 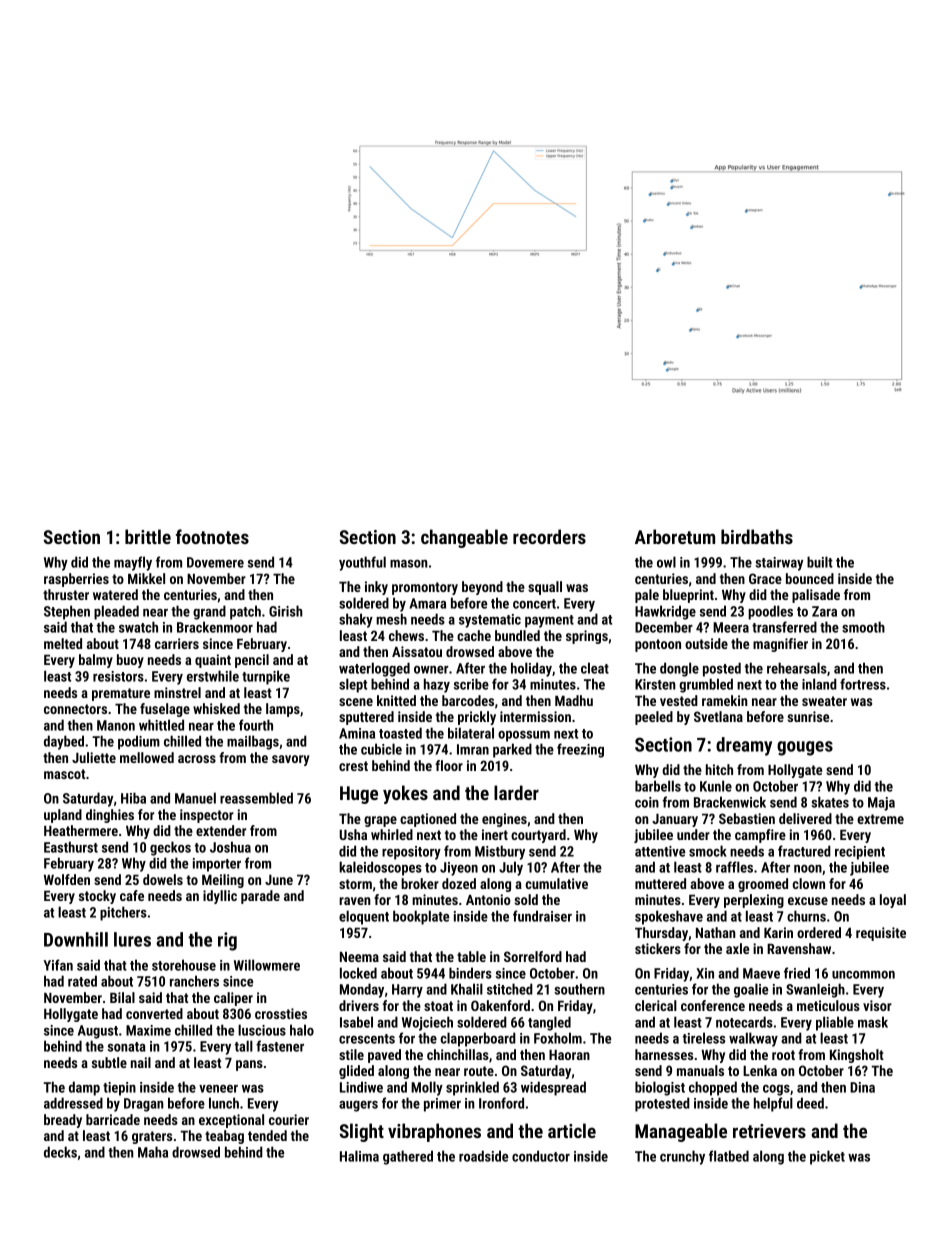 I want to click on grape, so click(x=380, y=821).
